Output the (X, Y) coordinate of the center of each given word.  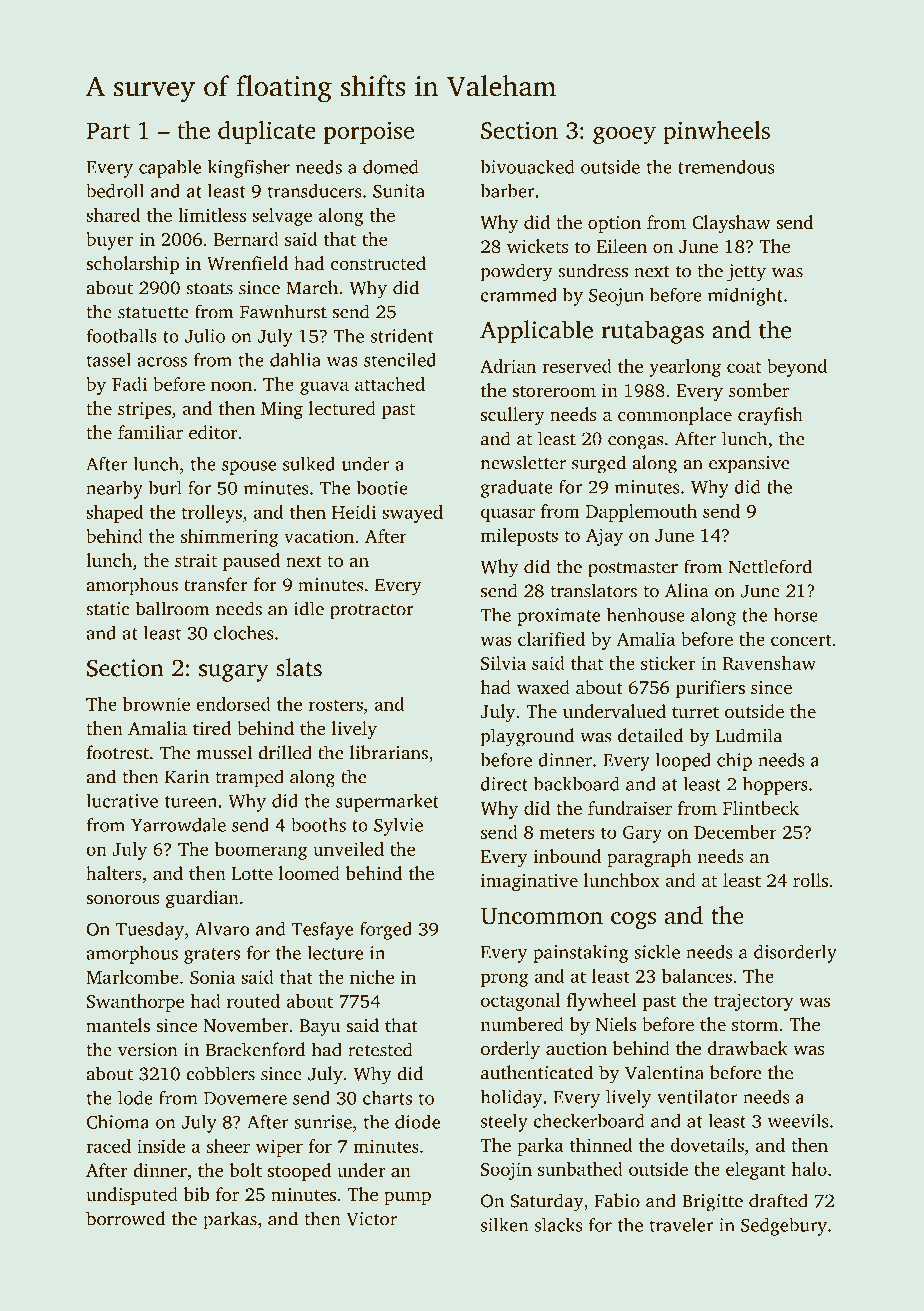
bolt (245, 1170)
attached (390, 384)
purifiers (710, 689)
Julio (205, 335)
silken (504, 1224)
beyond (797, 368)
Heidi (354, 512)
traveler (681, 1224)
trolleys (211, 514)
